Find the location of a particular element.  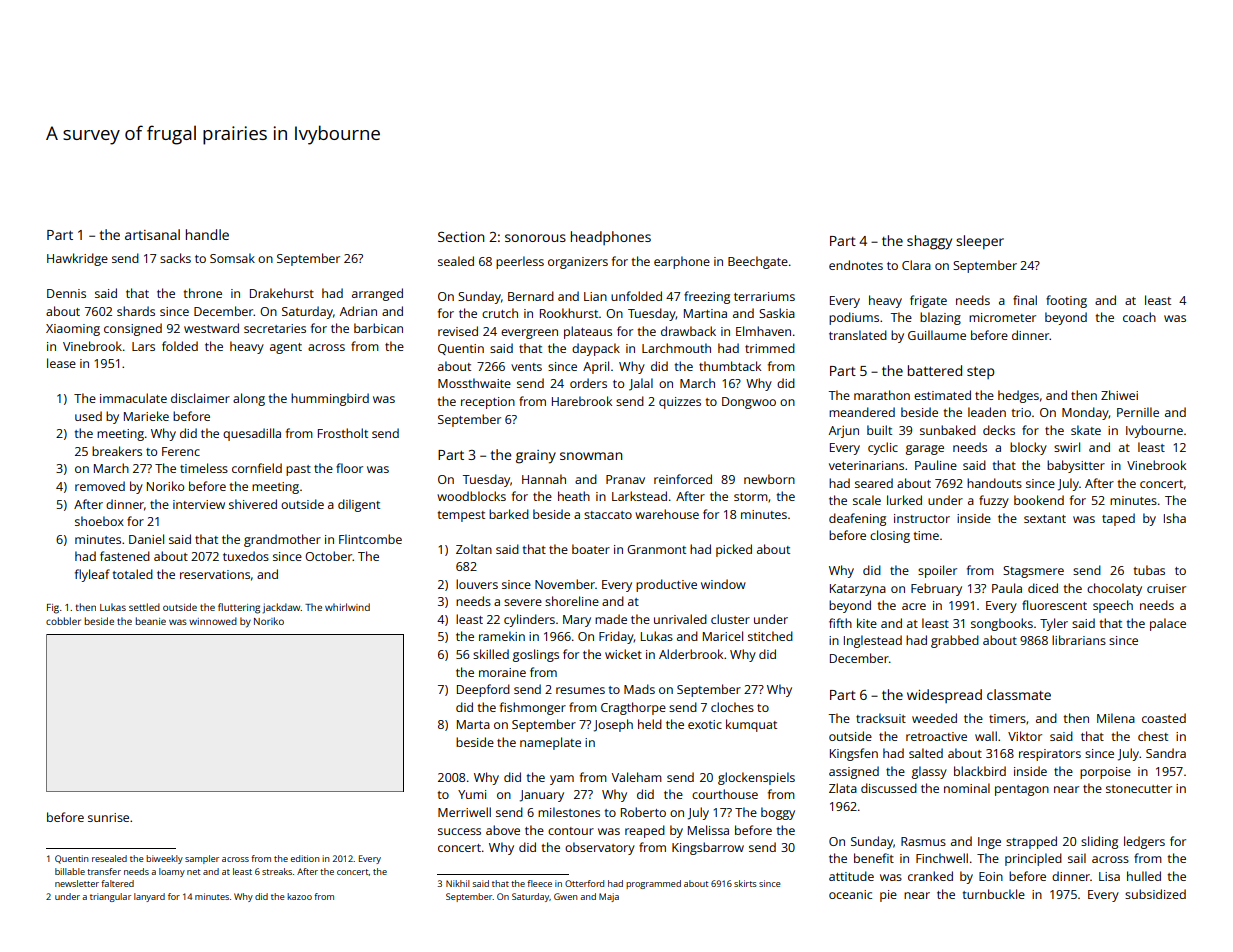

agent is located at coordinates (286, 348).
